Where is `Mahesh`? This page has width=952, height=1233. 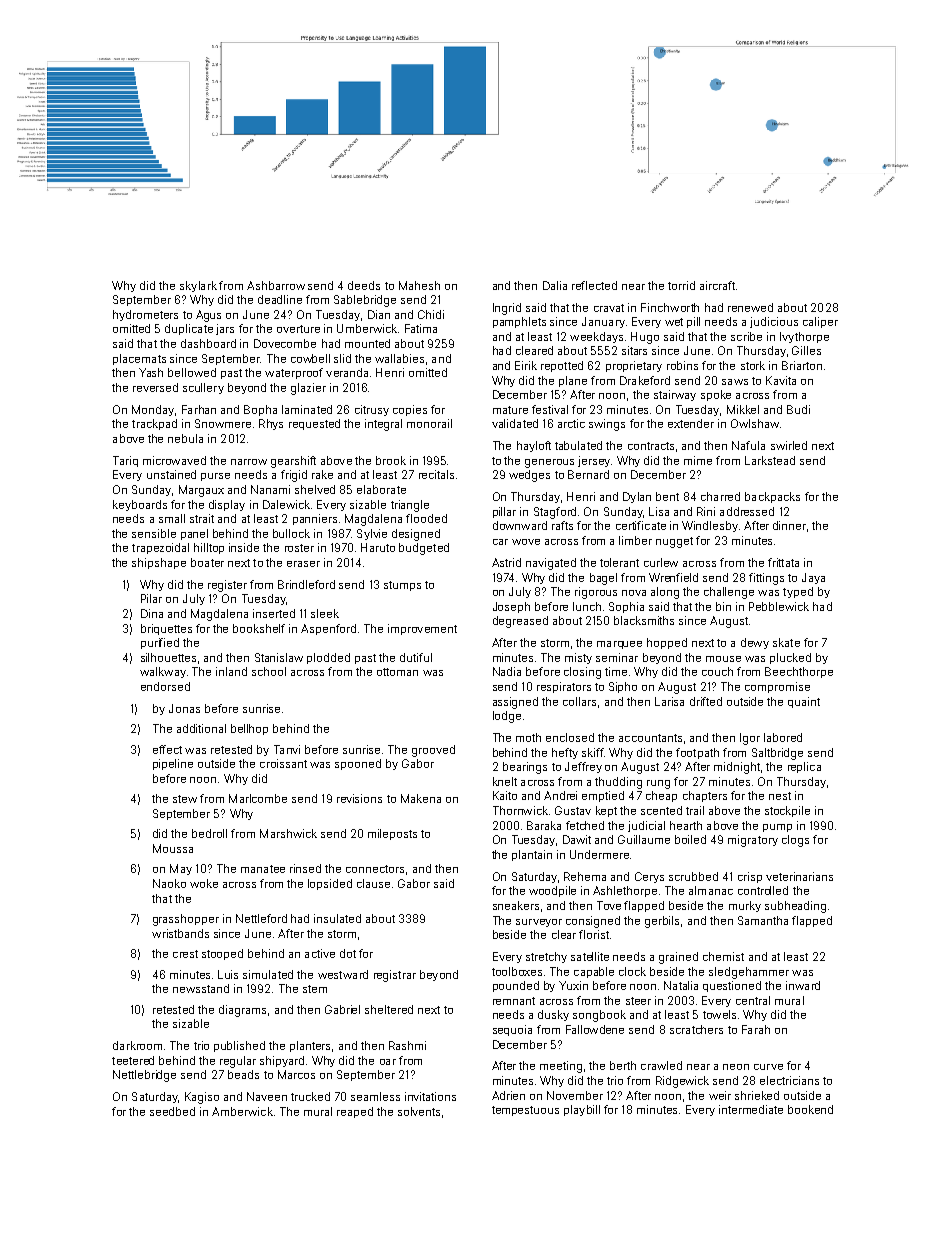
Mahesh is located at coordinates (419, 285).
